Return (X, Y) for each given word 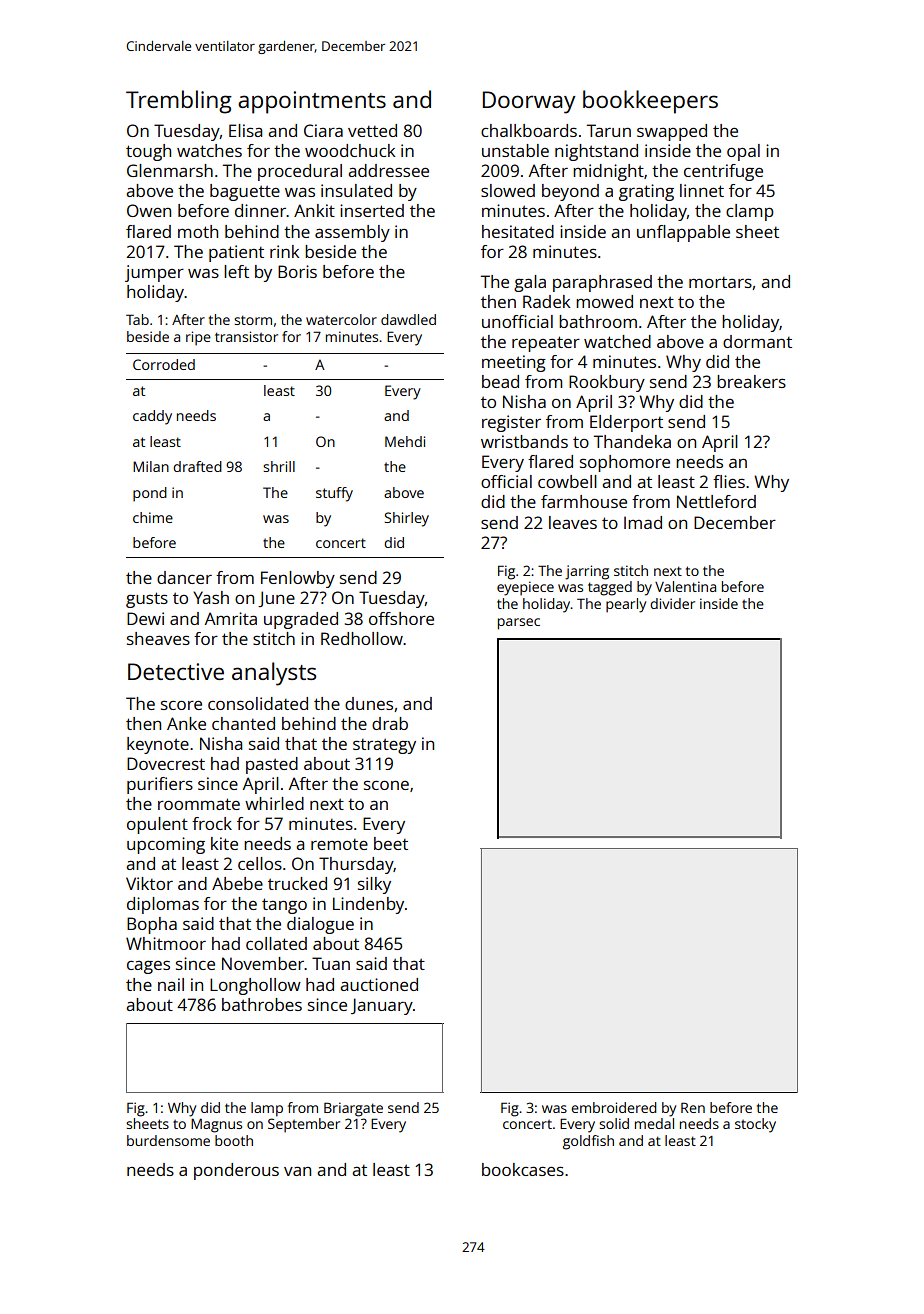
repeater (546, 344)
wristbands (524, 441)
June (276, 599)
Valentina (685, 586)
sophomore (625, 463)
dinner (260, 210)
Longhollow (255, 986)
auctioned (379, 984)
